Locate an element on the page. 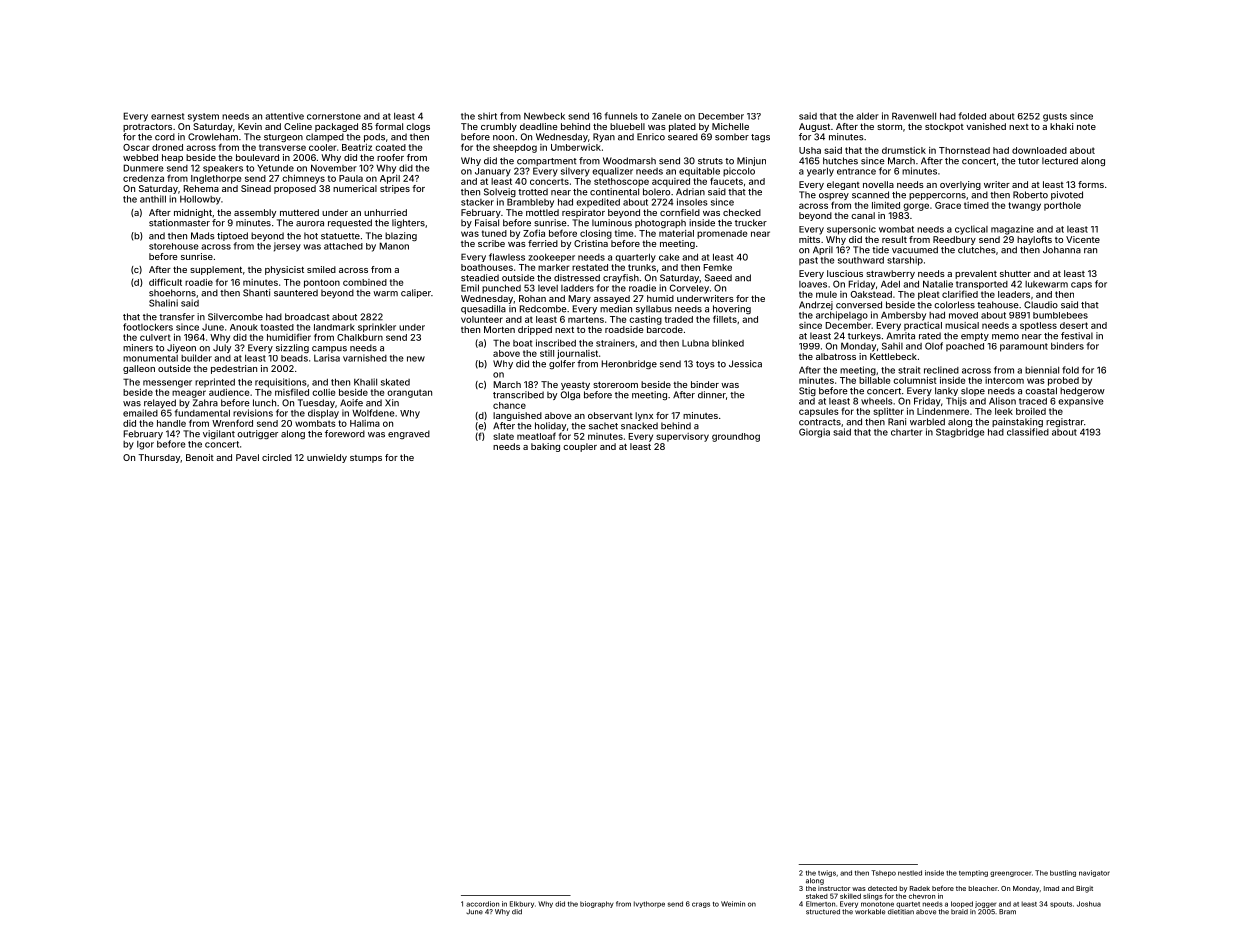 Image resolution: width=1233 pixels, height=952 pixels. biography is located at coordinates (597, 904).
